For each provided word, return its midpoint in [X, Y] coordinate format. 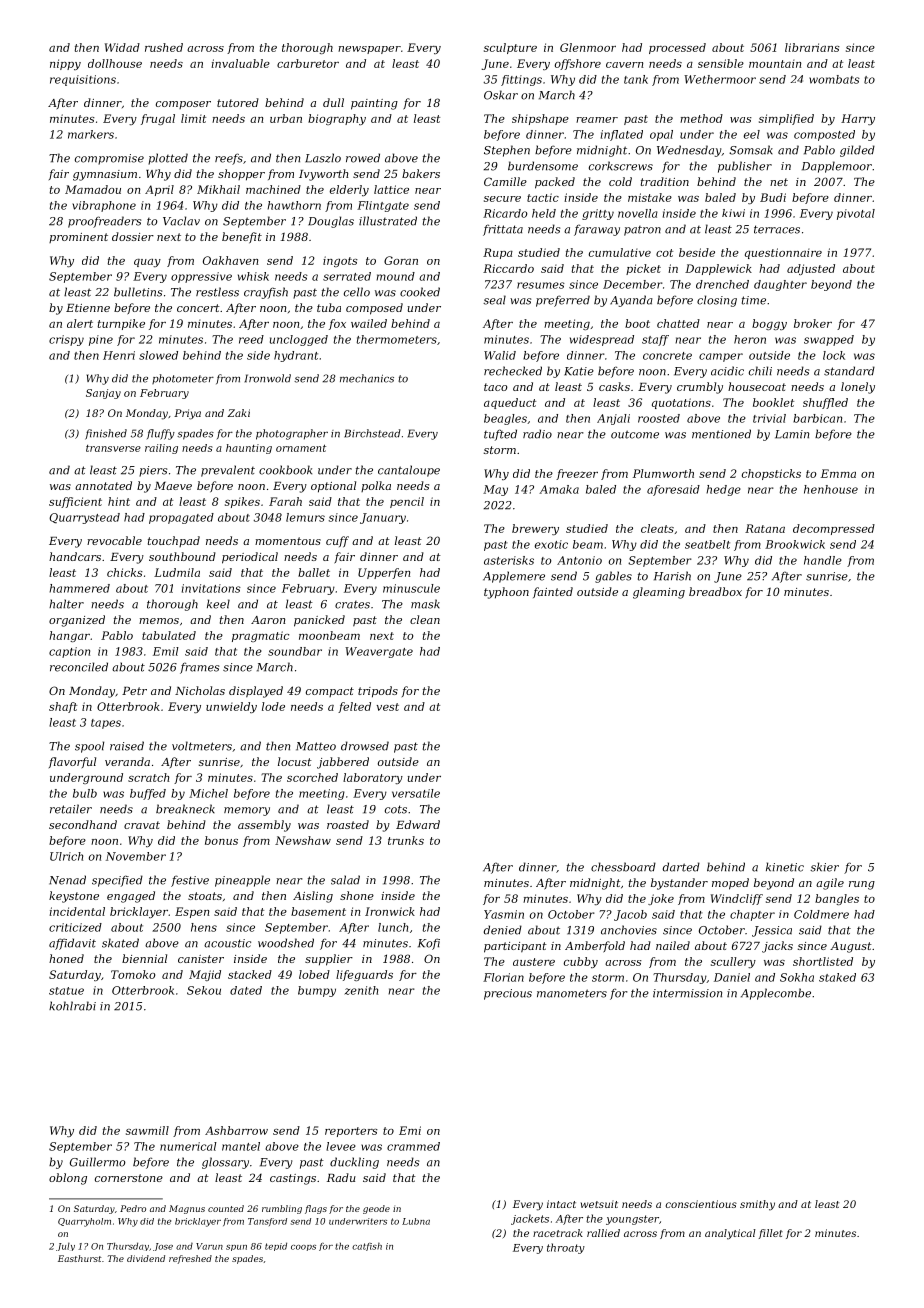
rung [862, 885]
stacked [250, 974]
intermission [687, 993]
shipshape [540, 119]
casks [614, 386]
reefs [229, 159]
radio [537, 434]
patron [642, 231]
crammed [413, 1146]
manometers [572, 993]
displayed [256, 692]
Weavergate [379, 652]
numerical [188, 1146]
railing [161, 449]
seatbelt [707, 544]
